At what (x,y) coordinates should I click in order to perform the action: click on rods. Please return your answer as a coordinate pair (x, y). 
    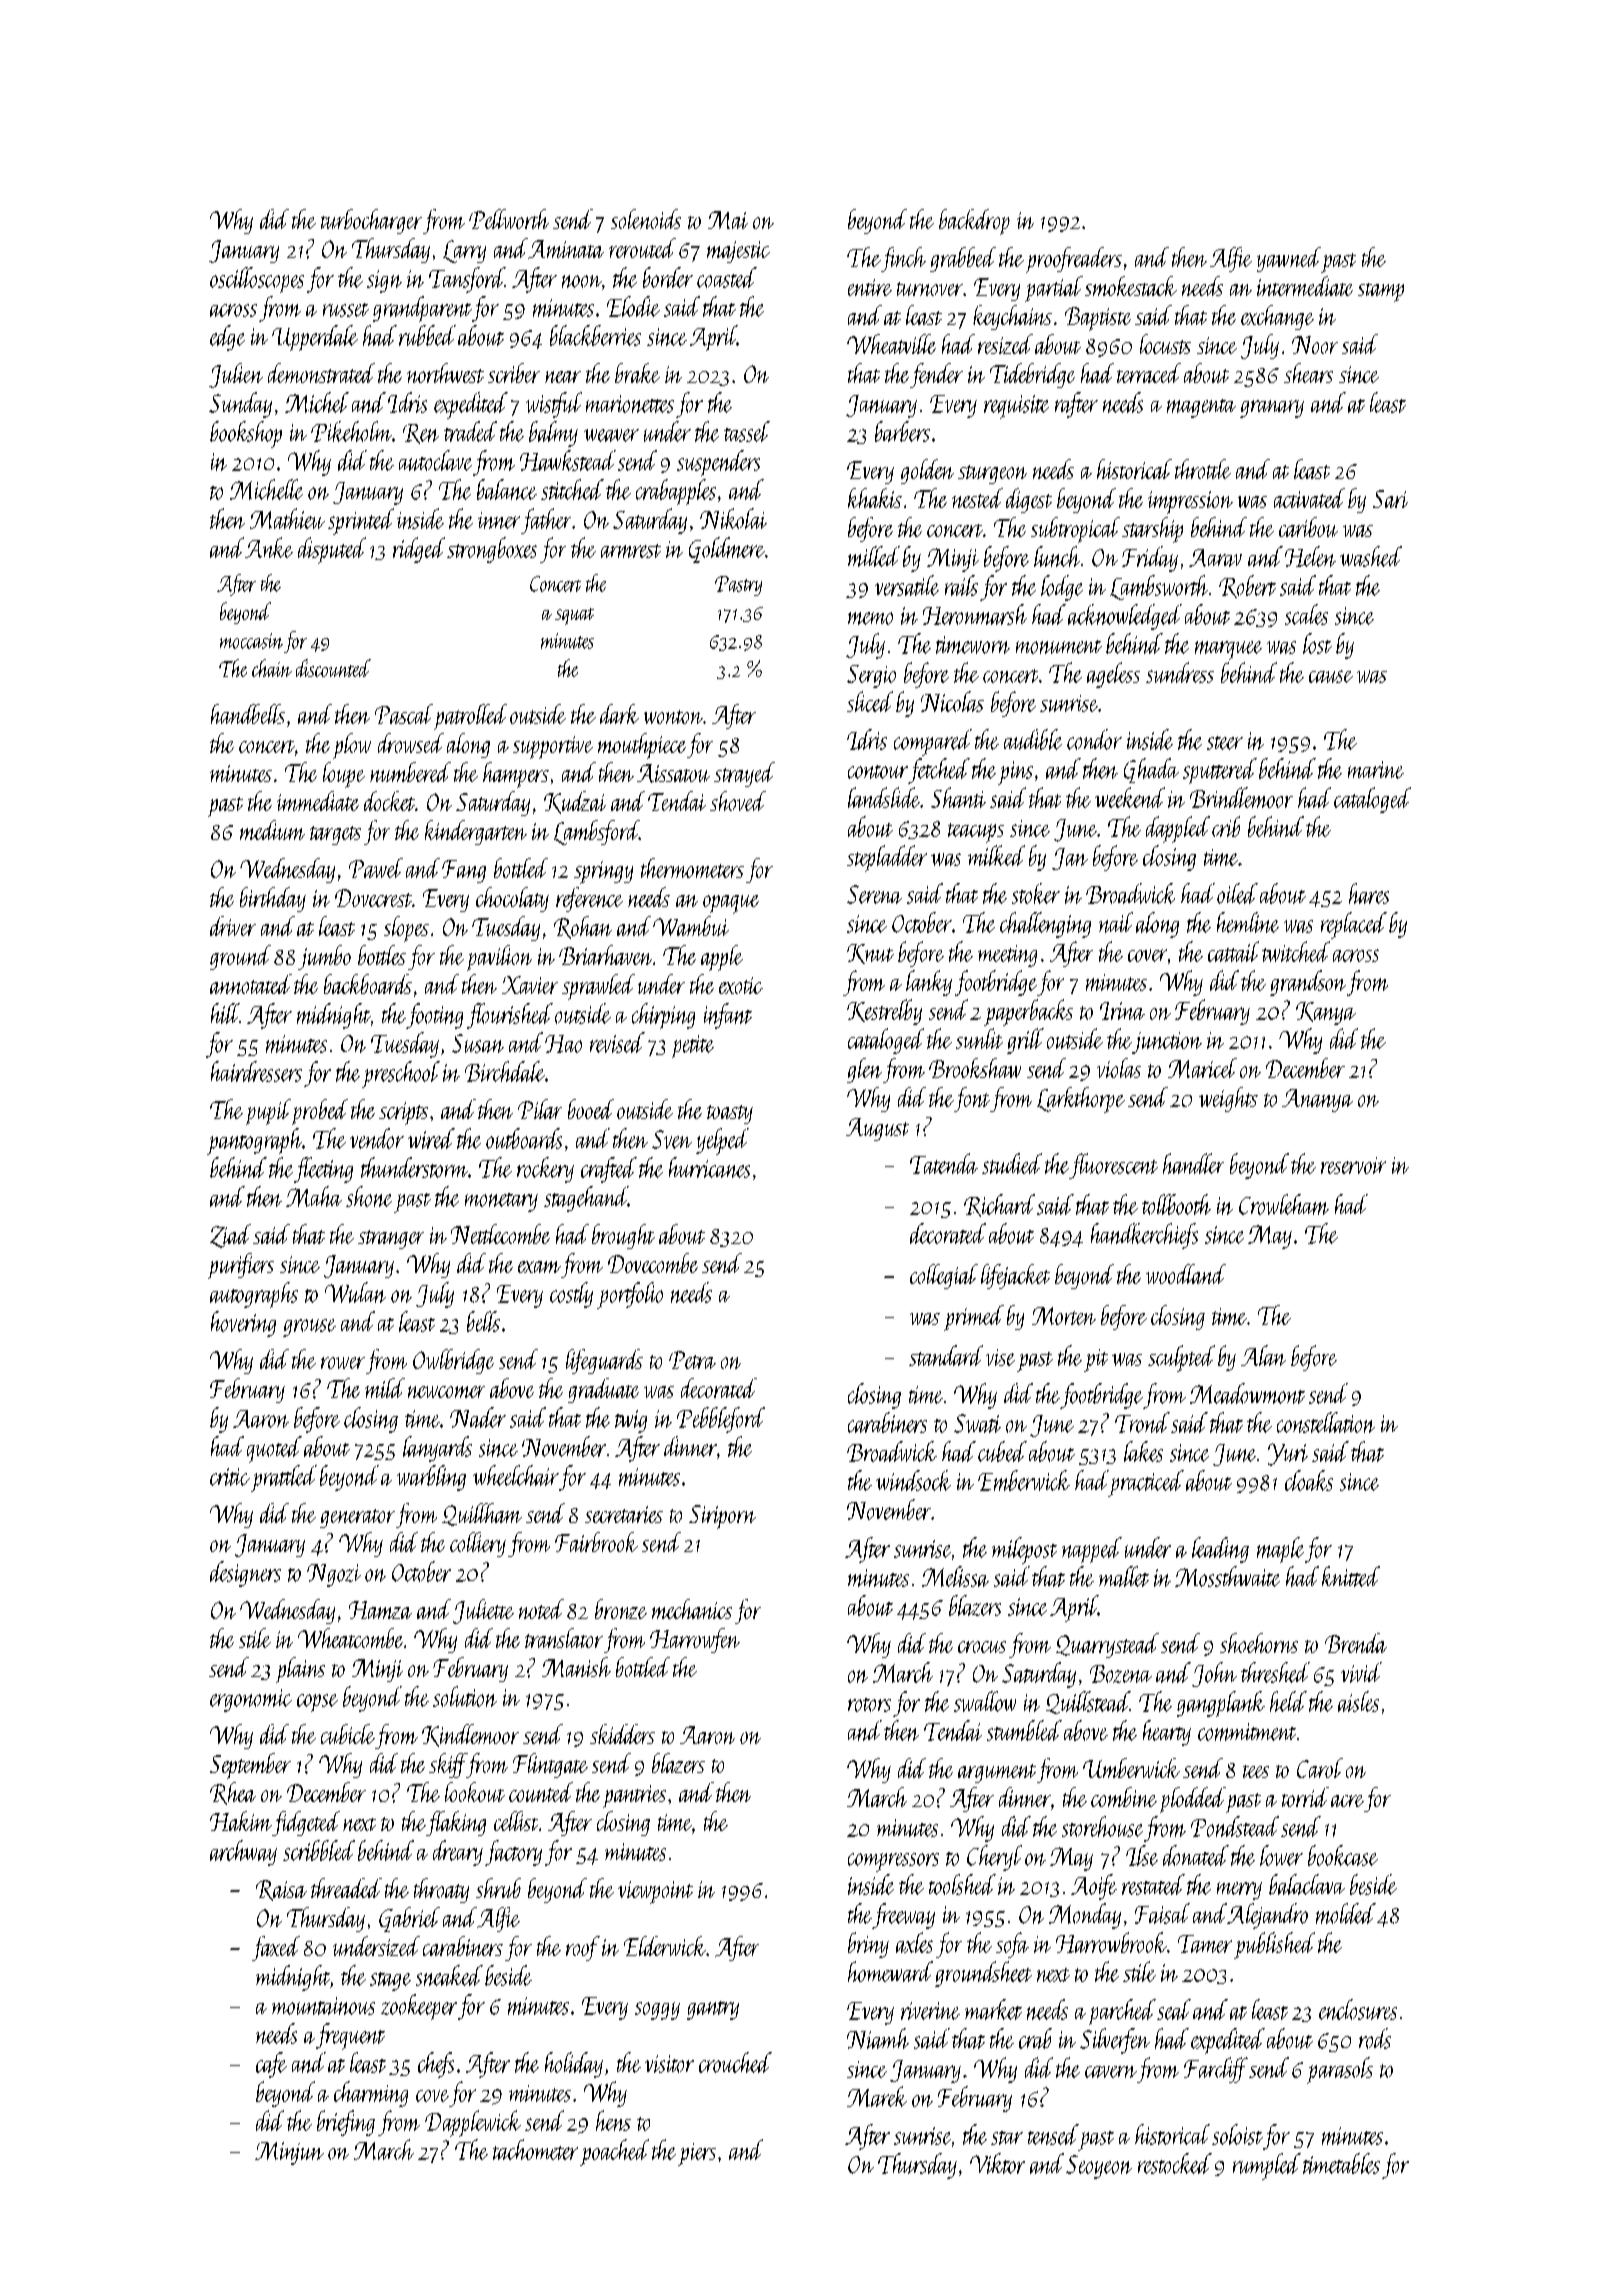
    Looking at the image, I should click on (1375, 2038).
